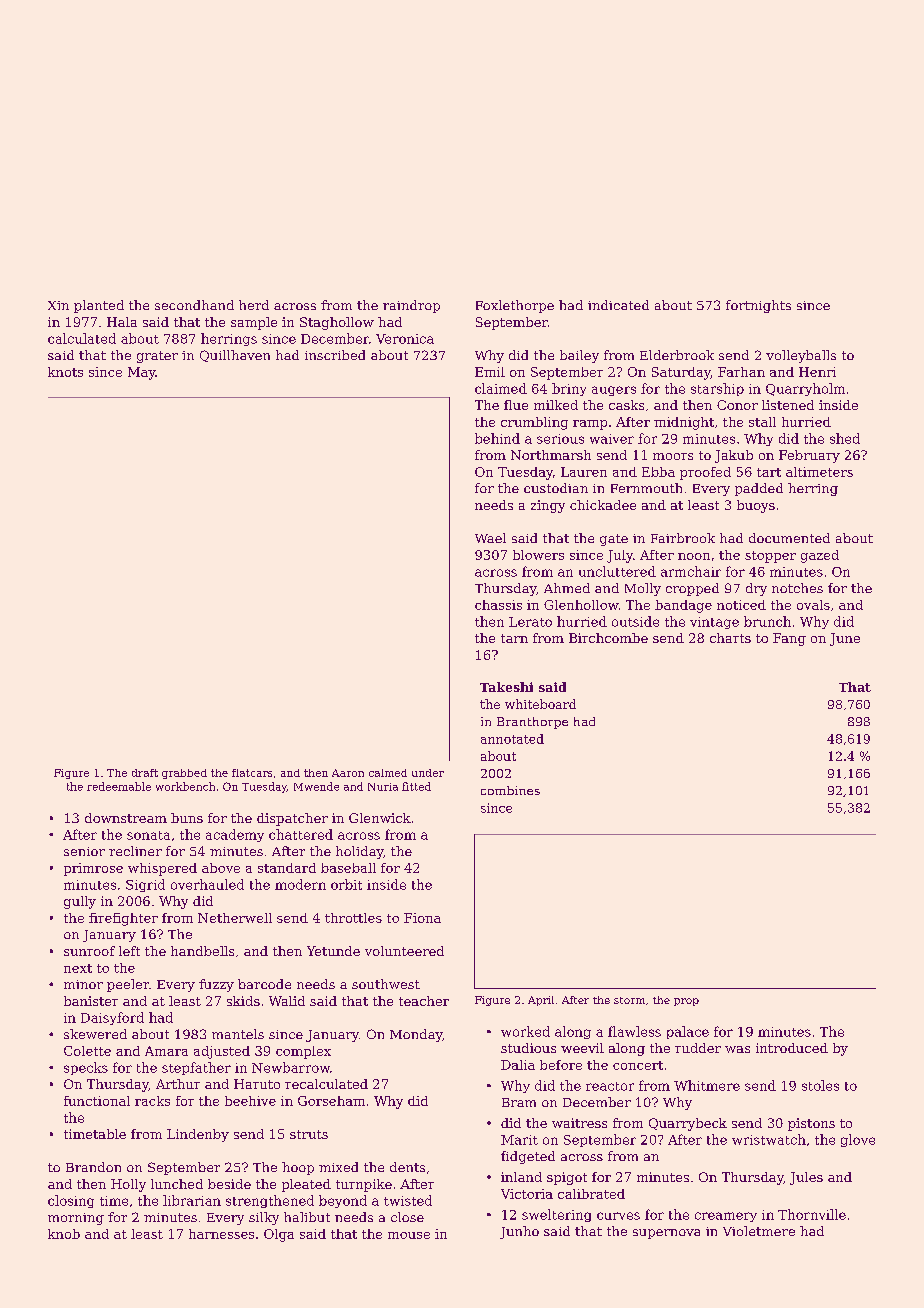 This page has width=924, height=1308. I want to click on chassis, so click(498, 605).
